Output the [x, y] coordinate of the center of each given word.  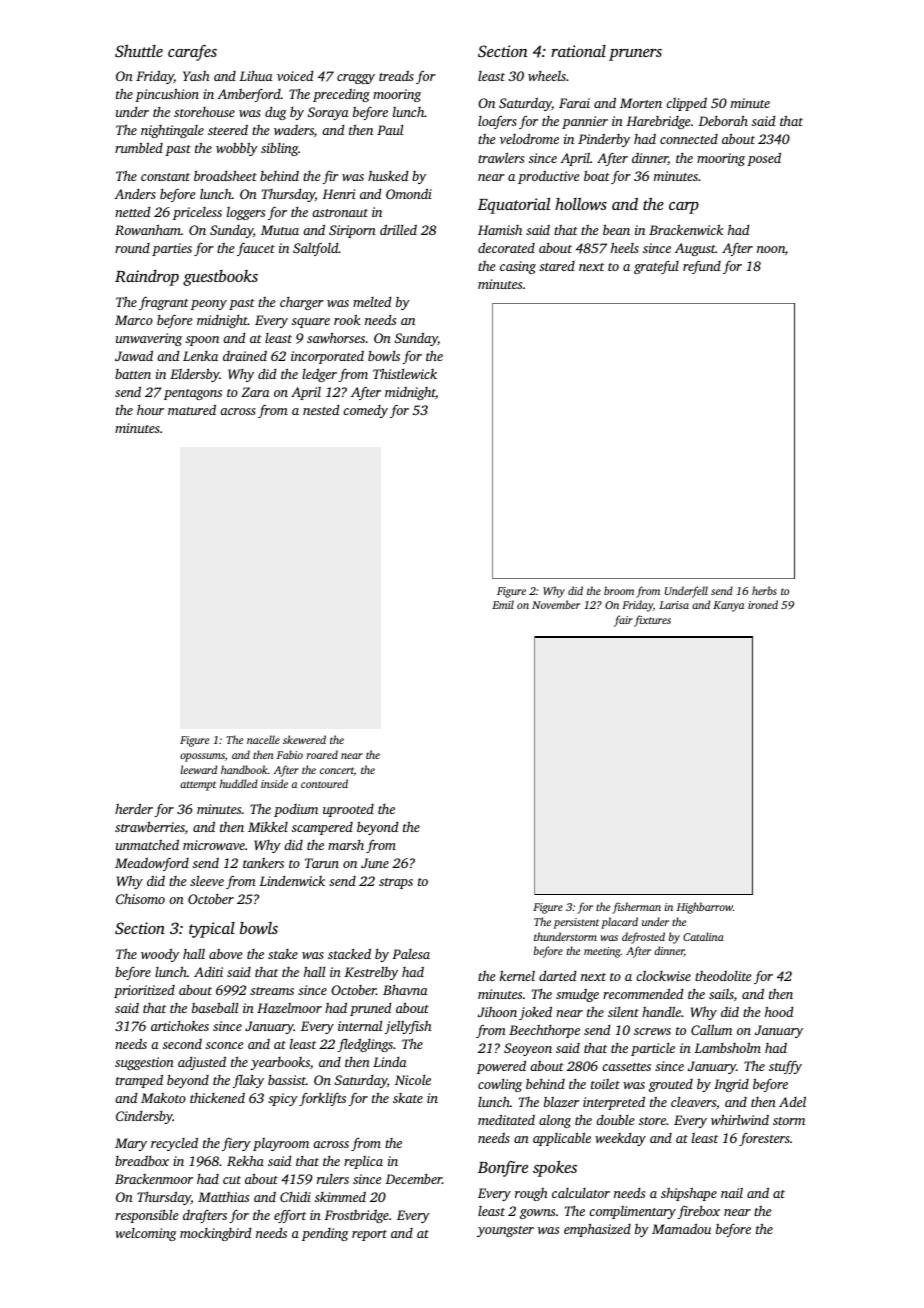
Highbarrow [705, 908]
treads [396, 76]
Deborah [723, 120]
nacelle [263, 739]
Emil [503, 604]
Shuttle [139, 51]
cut [232, 1180]
